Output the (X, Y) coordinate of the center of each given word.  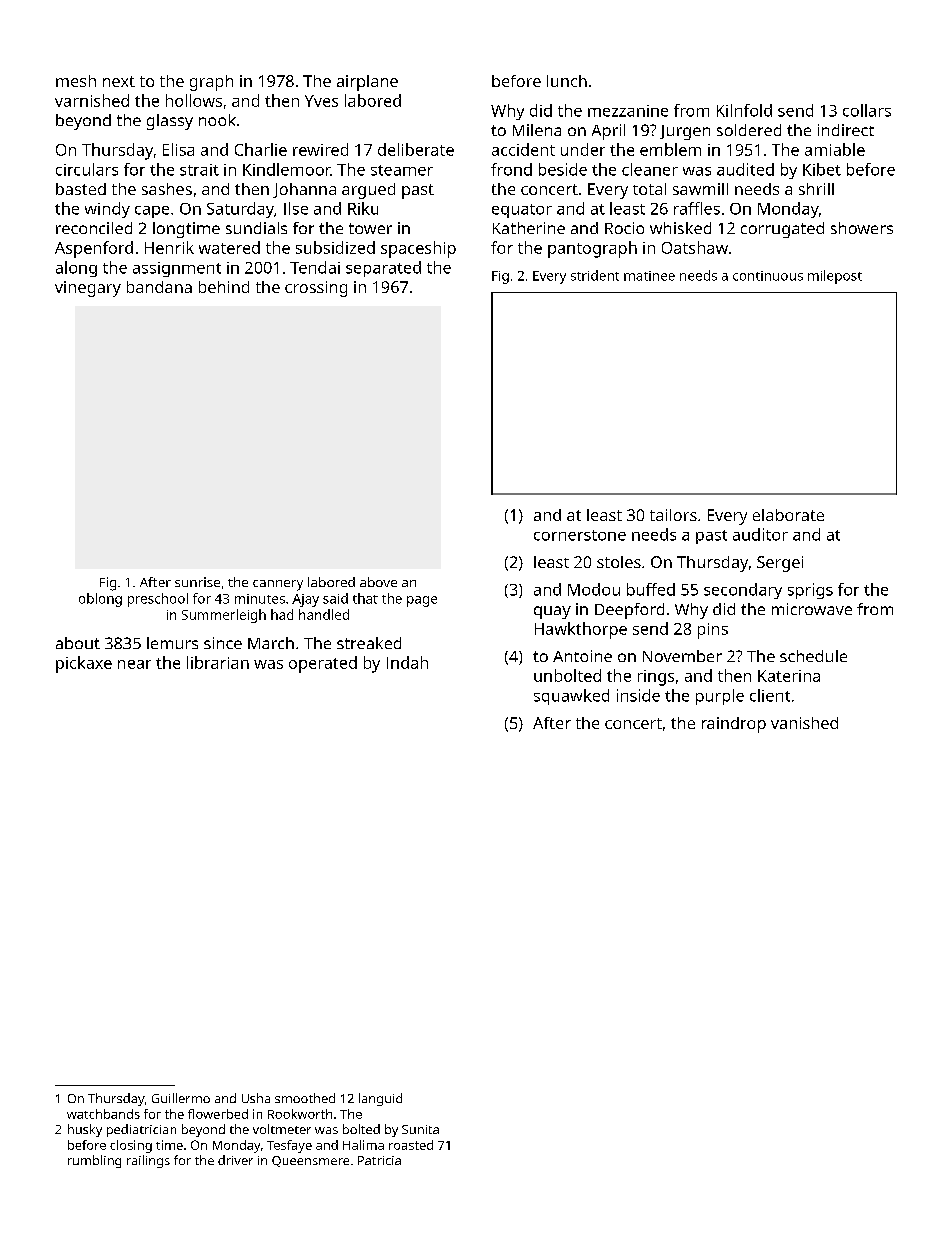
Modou (594, 589)
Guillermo (181, 1098)
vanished (804, 723)
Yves (321, 101)
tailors (673, 515)
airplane (367, 83)
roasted (411, 1145)
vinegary (88, 289)
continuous (768, 276)
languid (380, 1099)
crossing (316, 289)
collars (867, 110)
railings (148, 1161)
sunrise (197, 582)
